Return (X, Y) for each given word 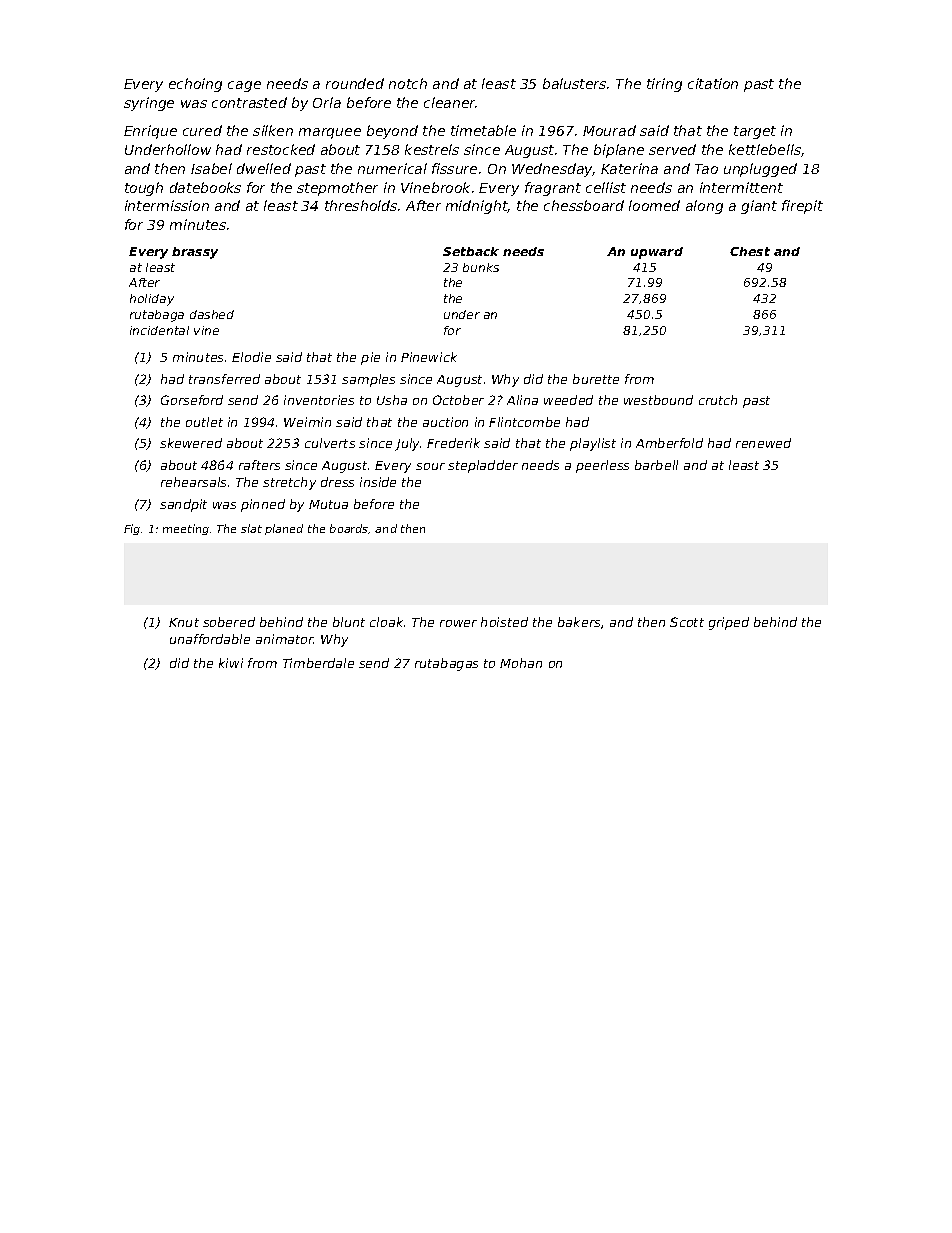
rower (458, 623)
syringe (149, 104)
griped (729, 623)
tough (144, 189)
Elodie (251, 357)
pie (370, 358)
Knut (184, 622)
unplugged (760, 170)
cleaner (450, 102)
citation (713, 83)
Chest (750, 251)
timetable (483, 130)
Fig (132, 529)
